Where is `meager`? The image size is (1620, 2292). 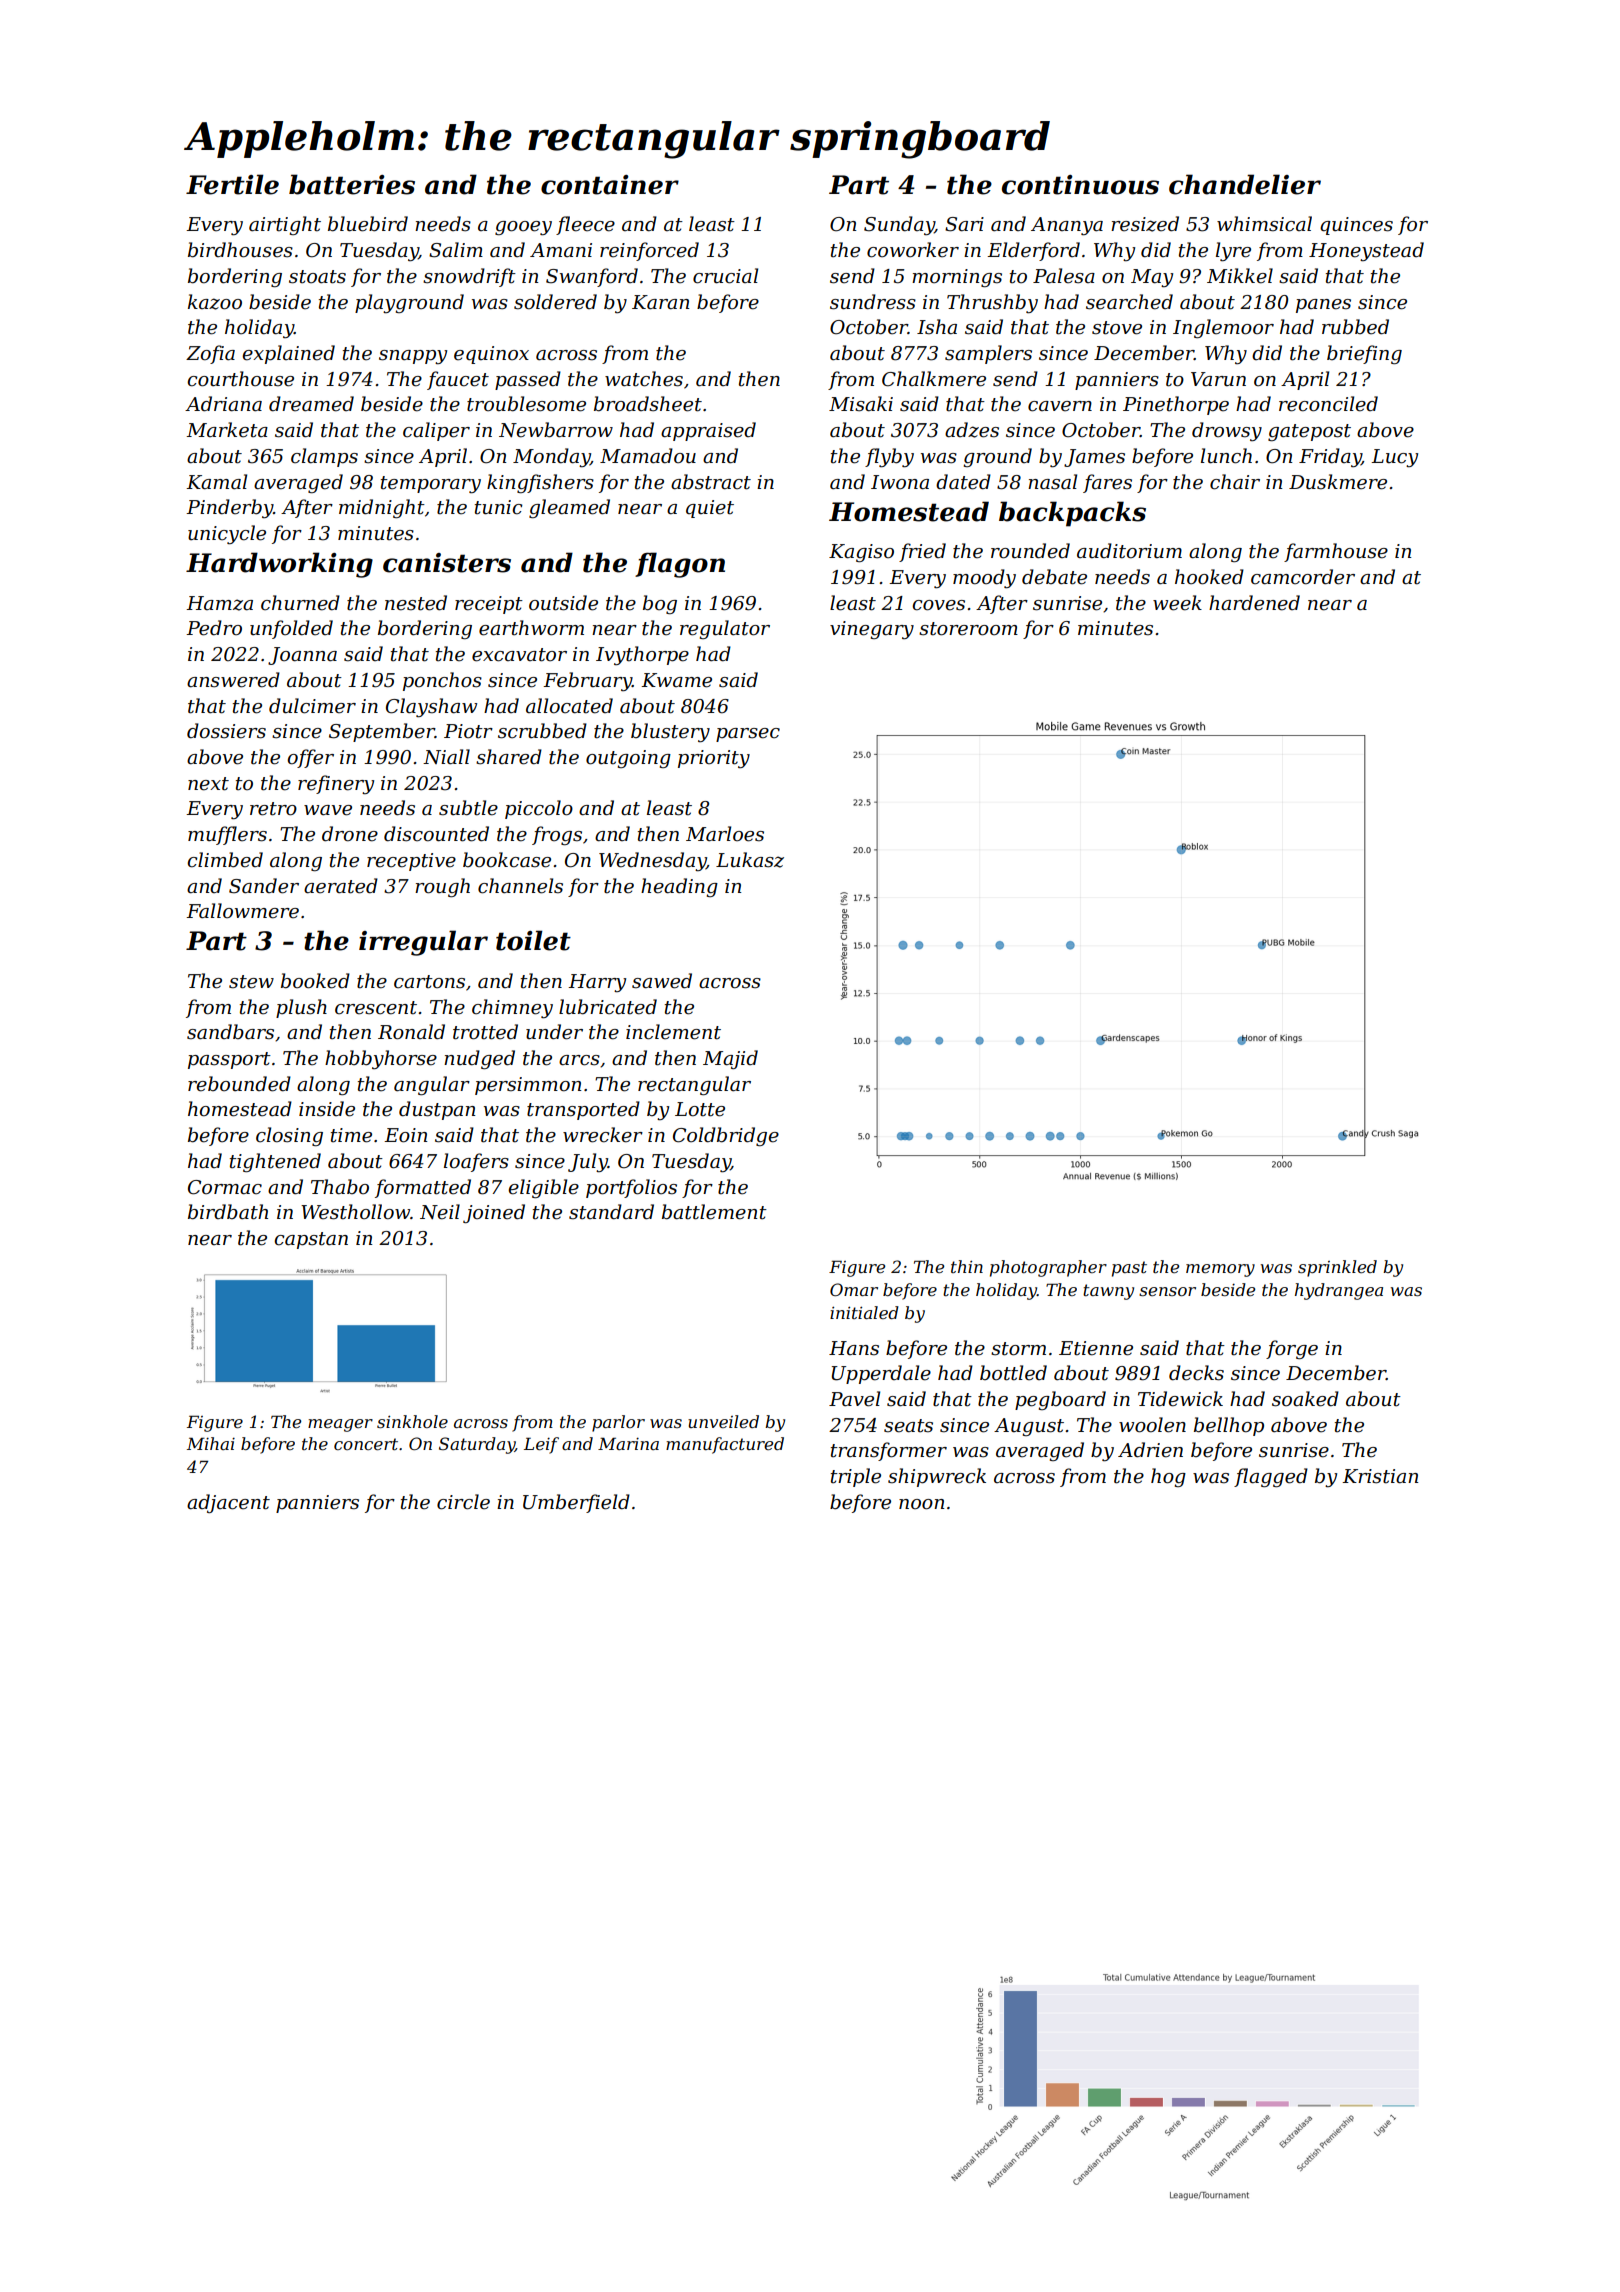 meager is located at coordinates (340, 1425).
